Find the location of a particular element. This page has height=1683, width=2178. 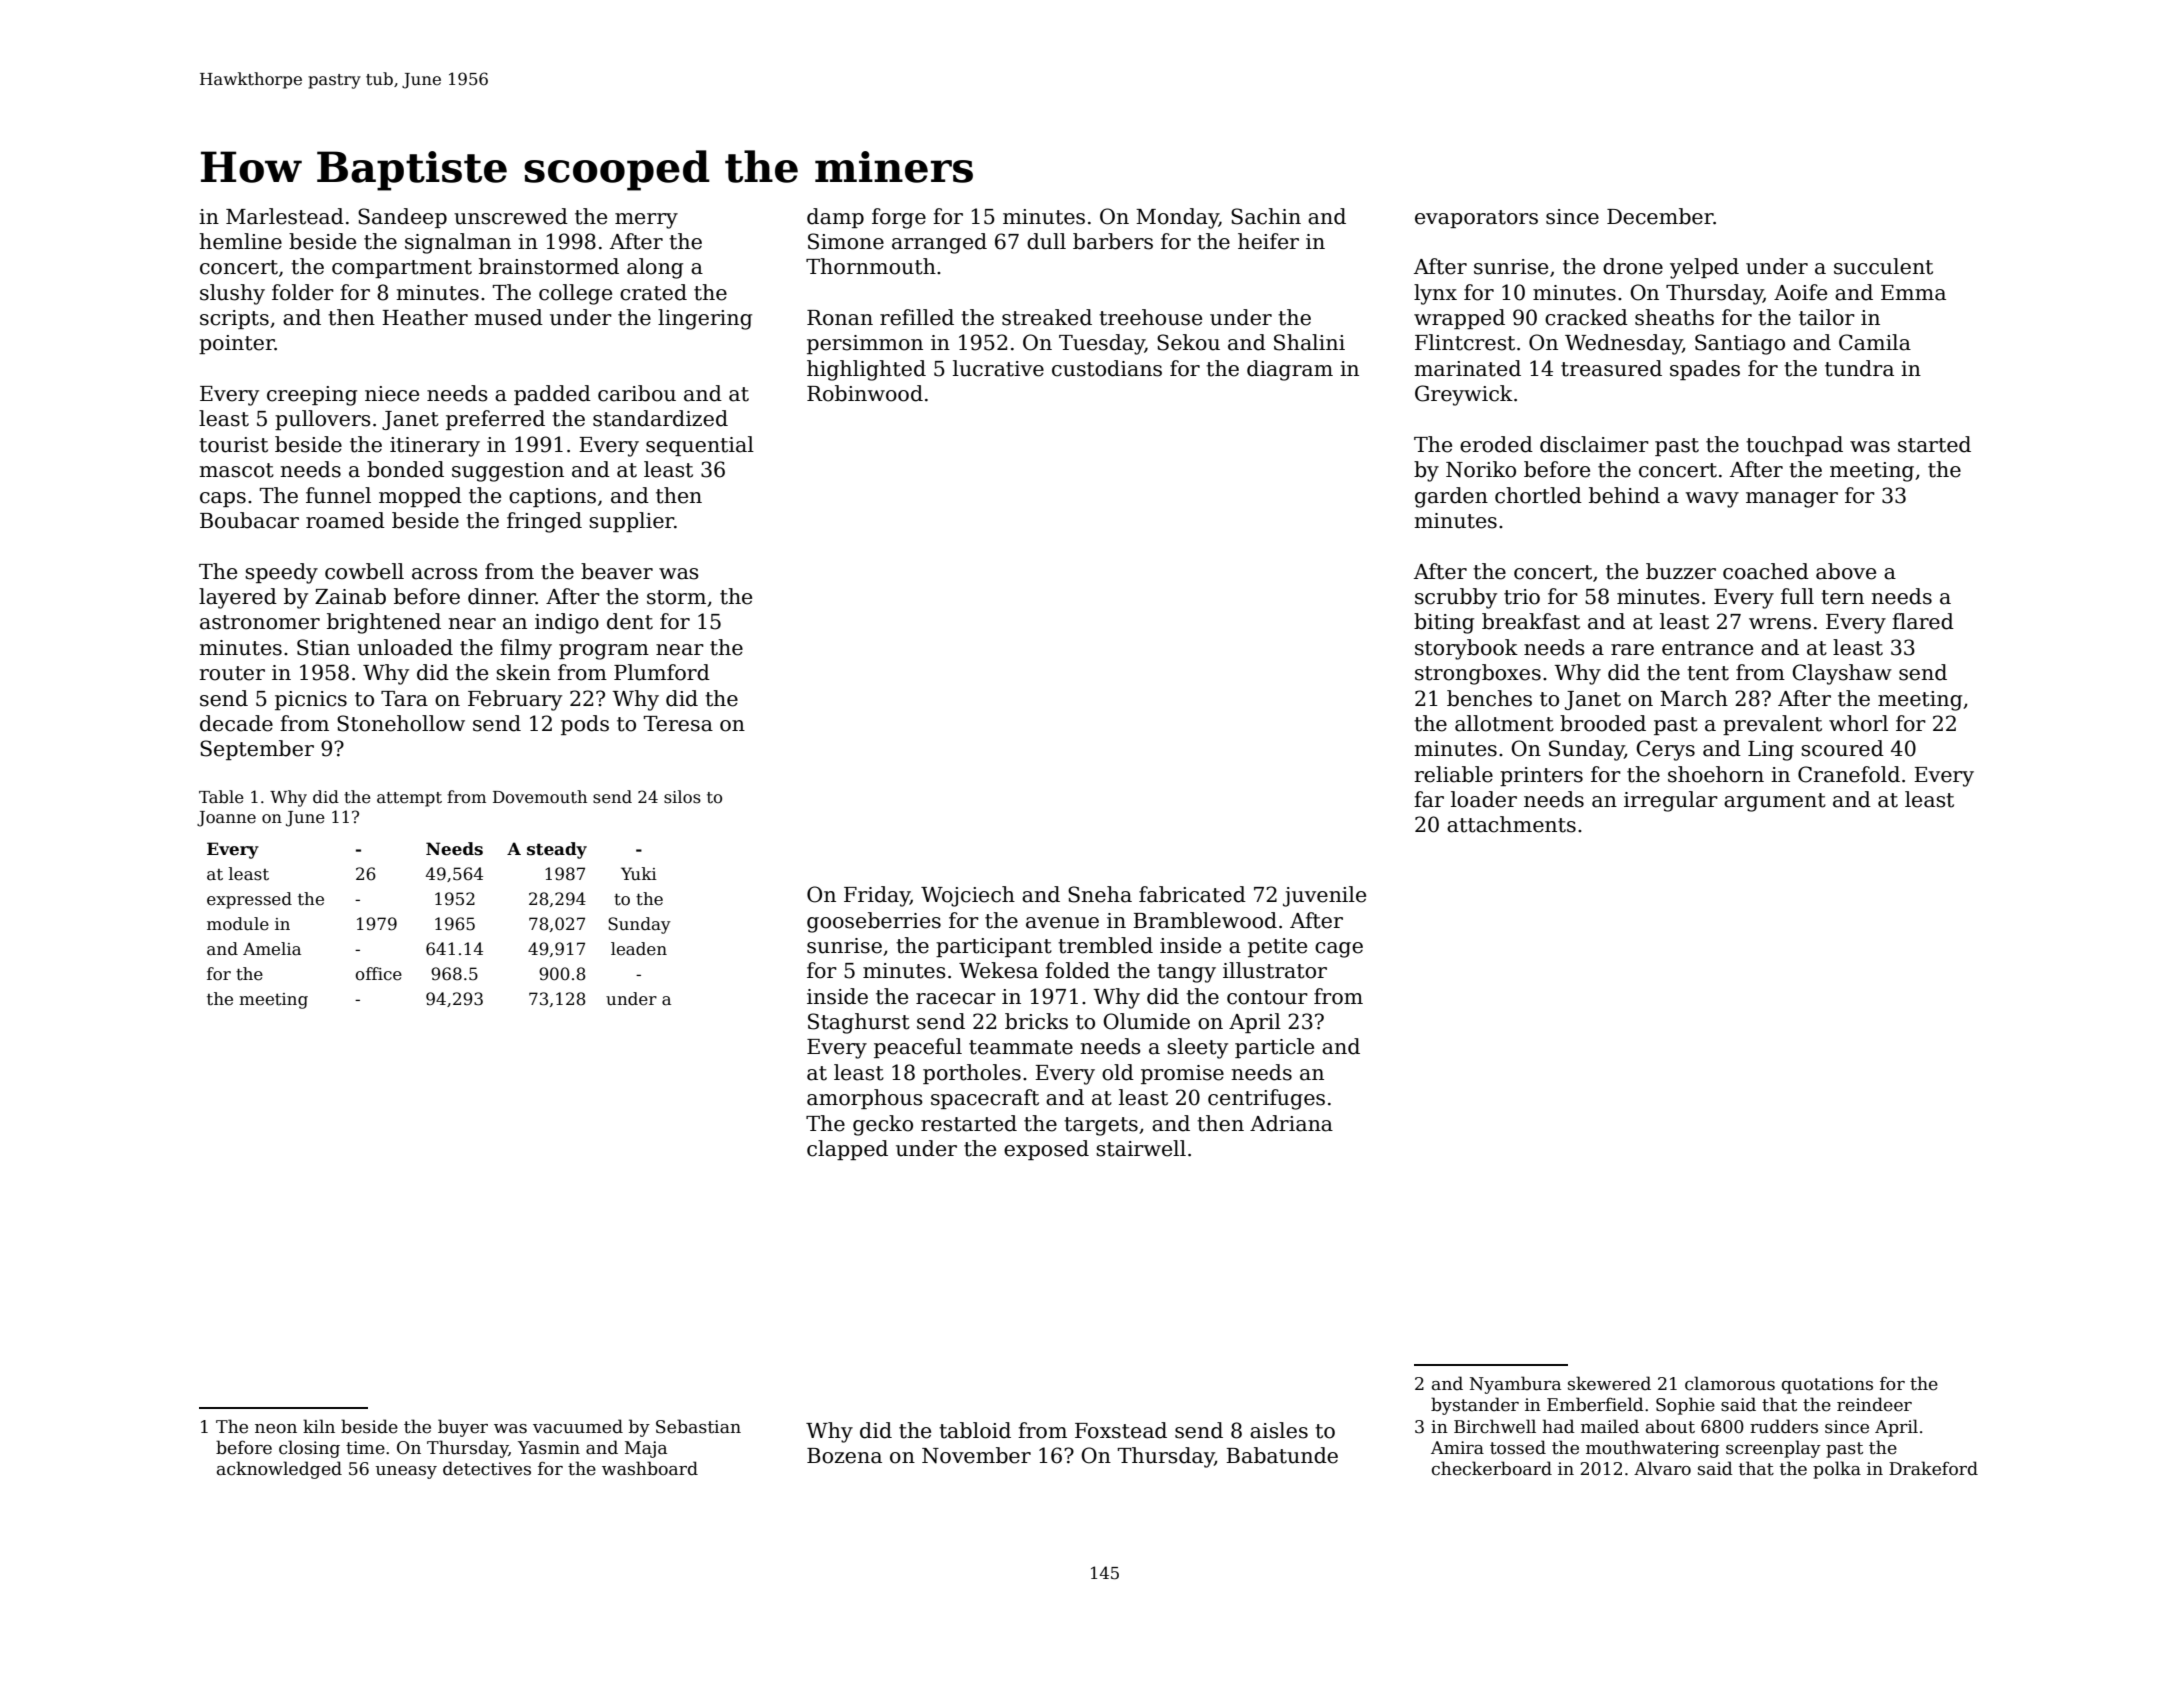

Marlestead is located at coordinates (285, 216).
